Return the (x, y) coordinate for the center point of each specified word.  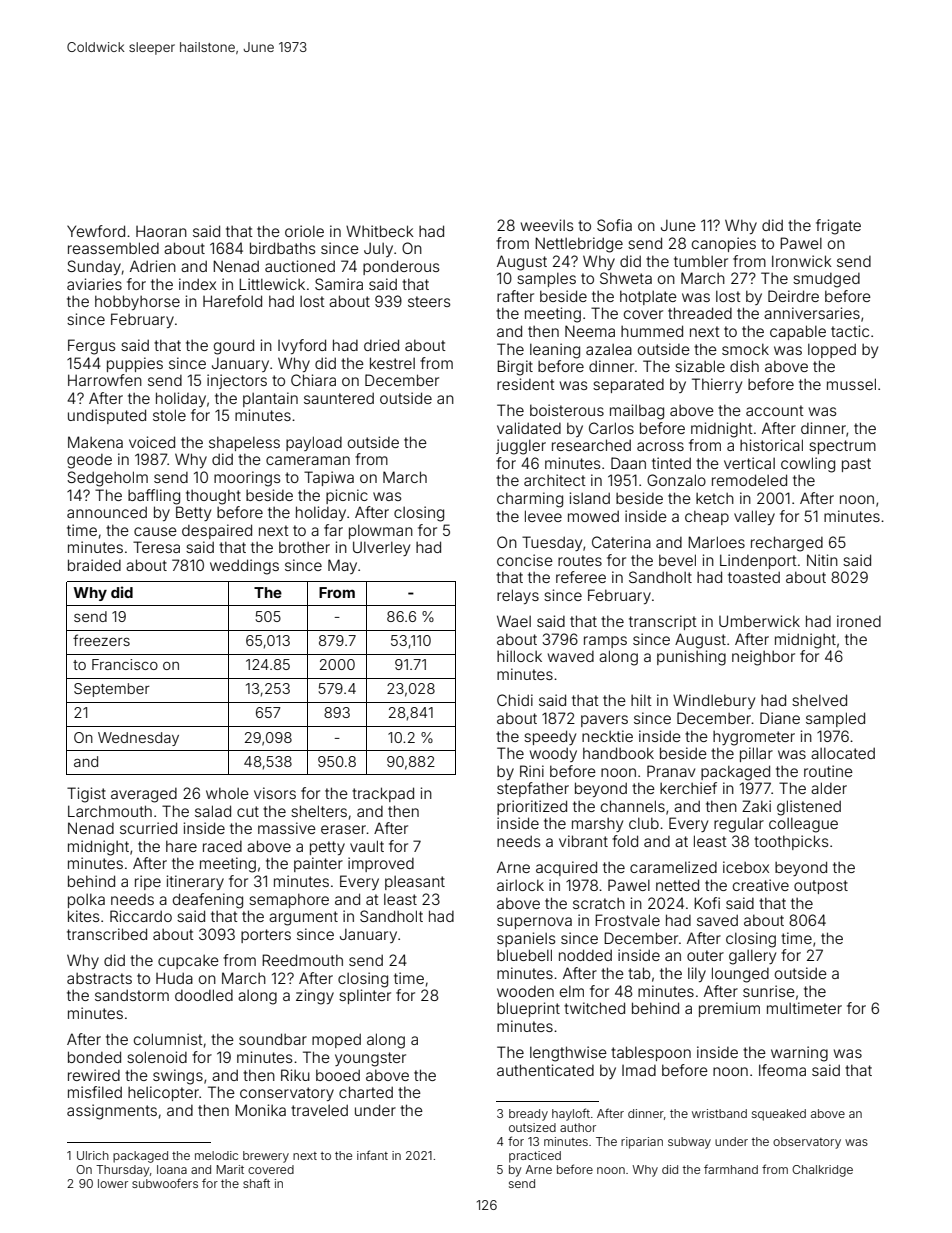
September (112, 690)
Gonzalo (676, 480)
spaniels (526, 939)
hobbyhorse (137, 302)
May (342, 566)
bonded (94, 1057)
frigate (838, 227)
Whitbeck (380, 231)
